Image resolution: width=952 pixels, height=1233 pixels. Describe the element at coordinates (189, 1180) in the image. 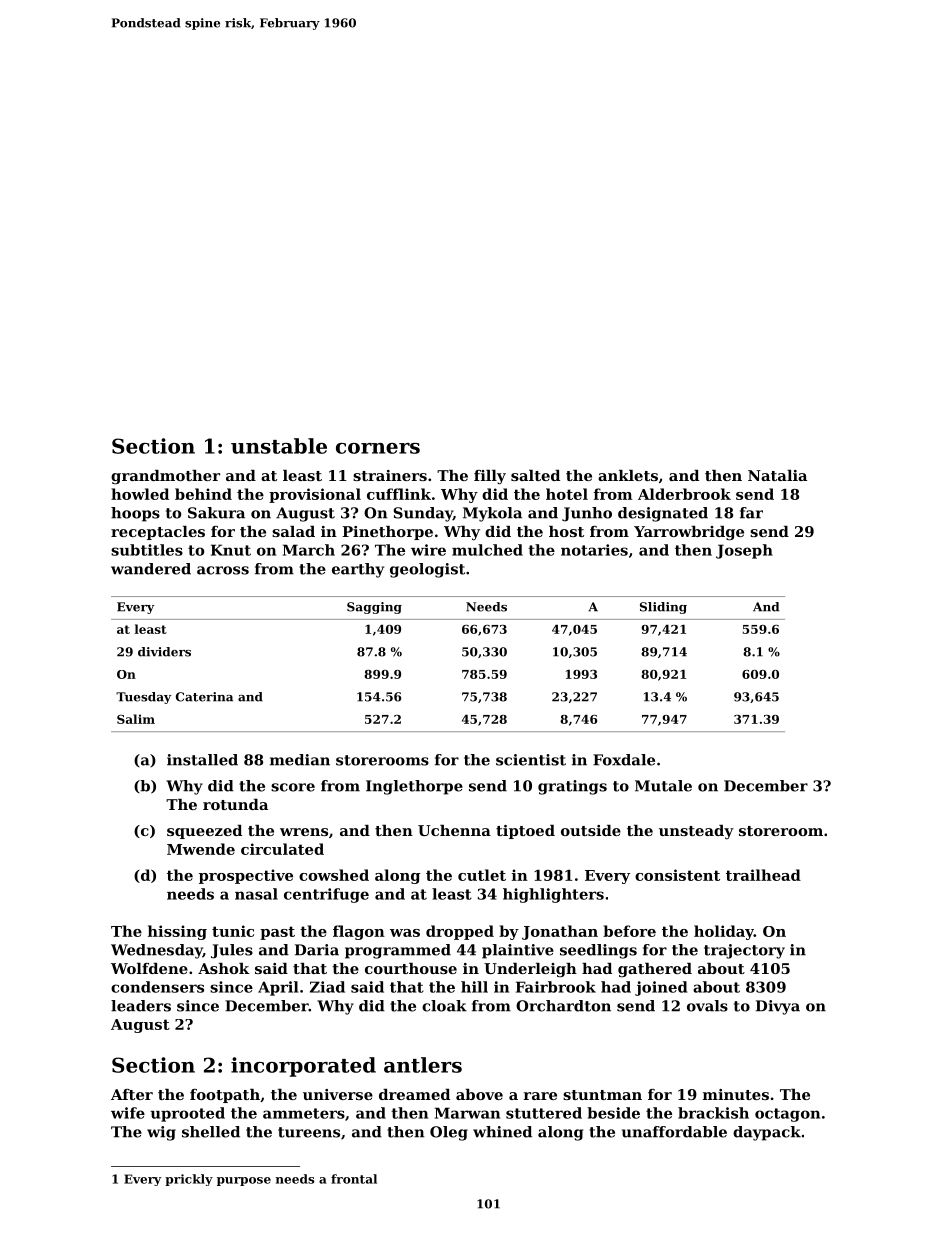

I see `prickly` at that location.
